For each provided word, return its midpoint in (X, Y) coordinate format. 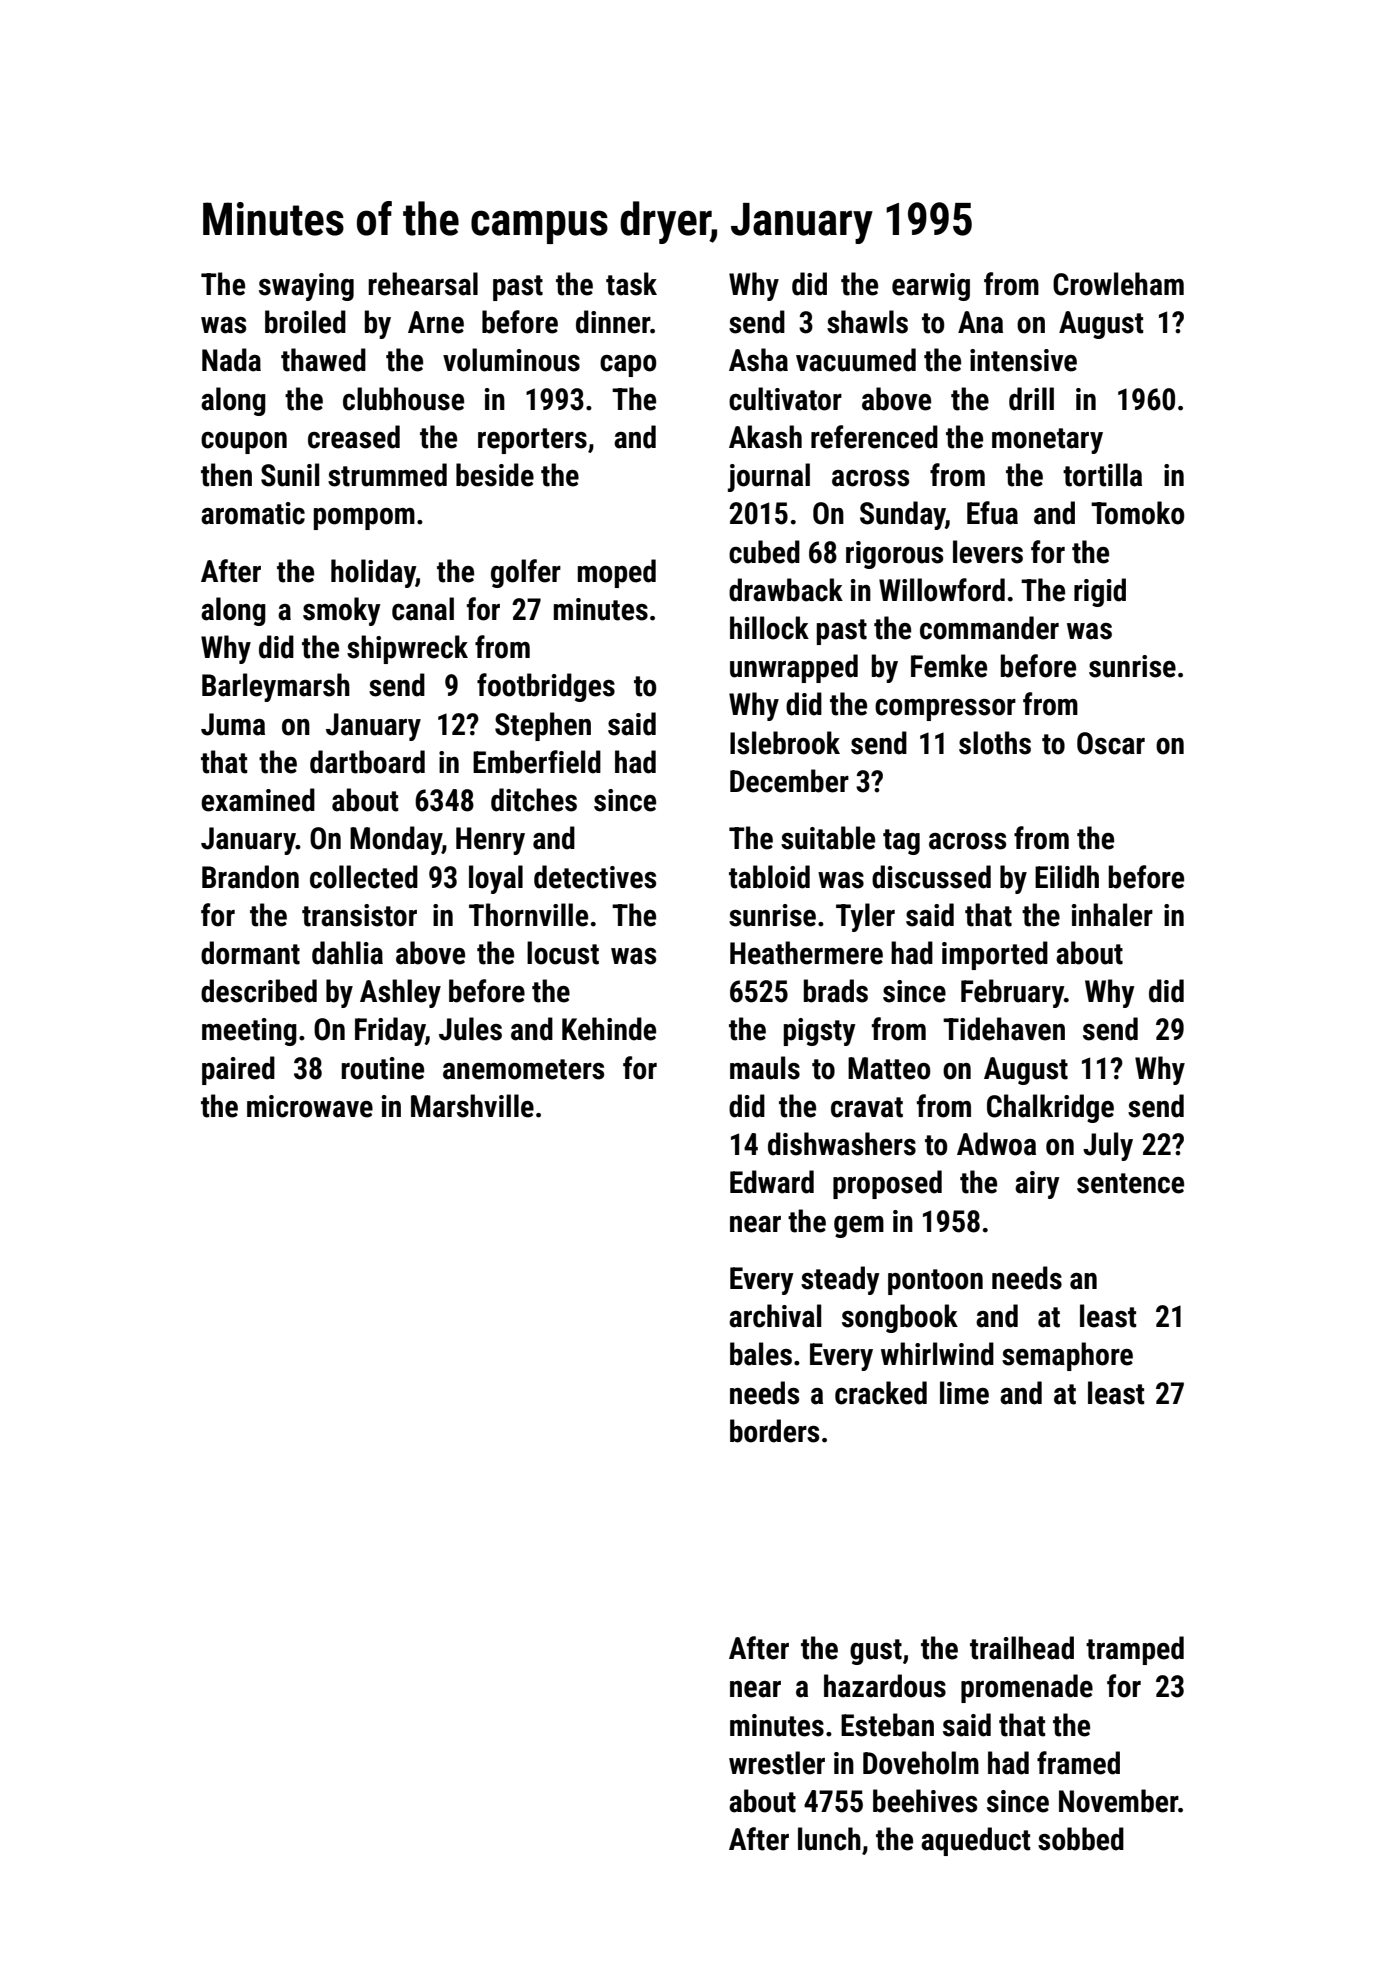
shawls (867, 322)
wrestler (777, 1763)
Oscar (1111, 743)
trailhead (1022, 1648)
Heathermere (806, 953)
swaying (306, 287)
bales (761, 1354)
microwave (310, 1106)
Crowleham (1118, 284)
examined (258, 800)
